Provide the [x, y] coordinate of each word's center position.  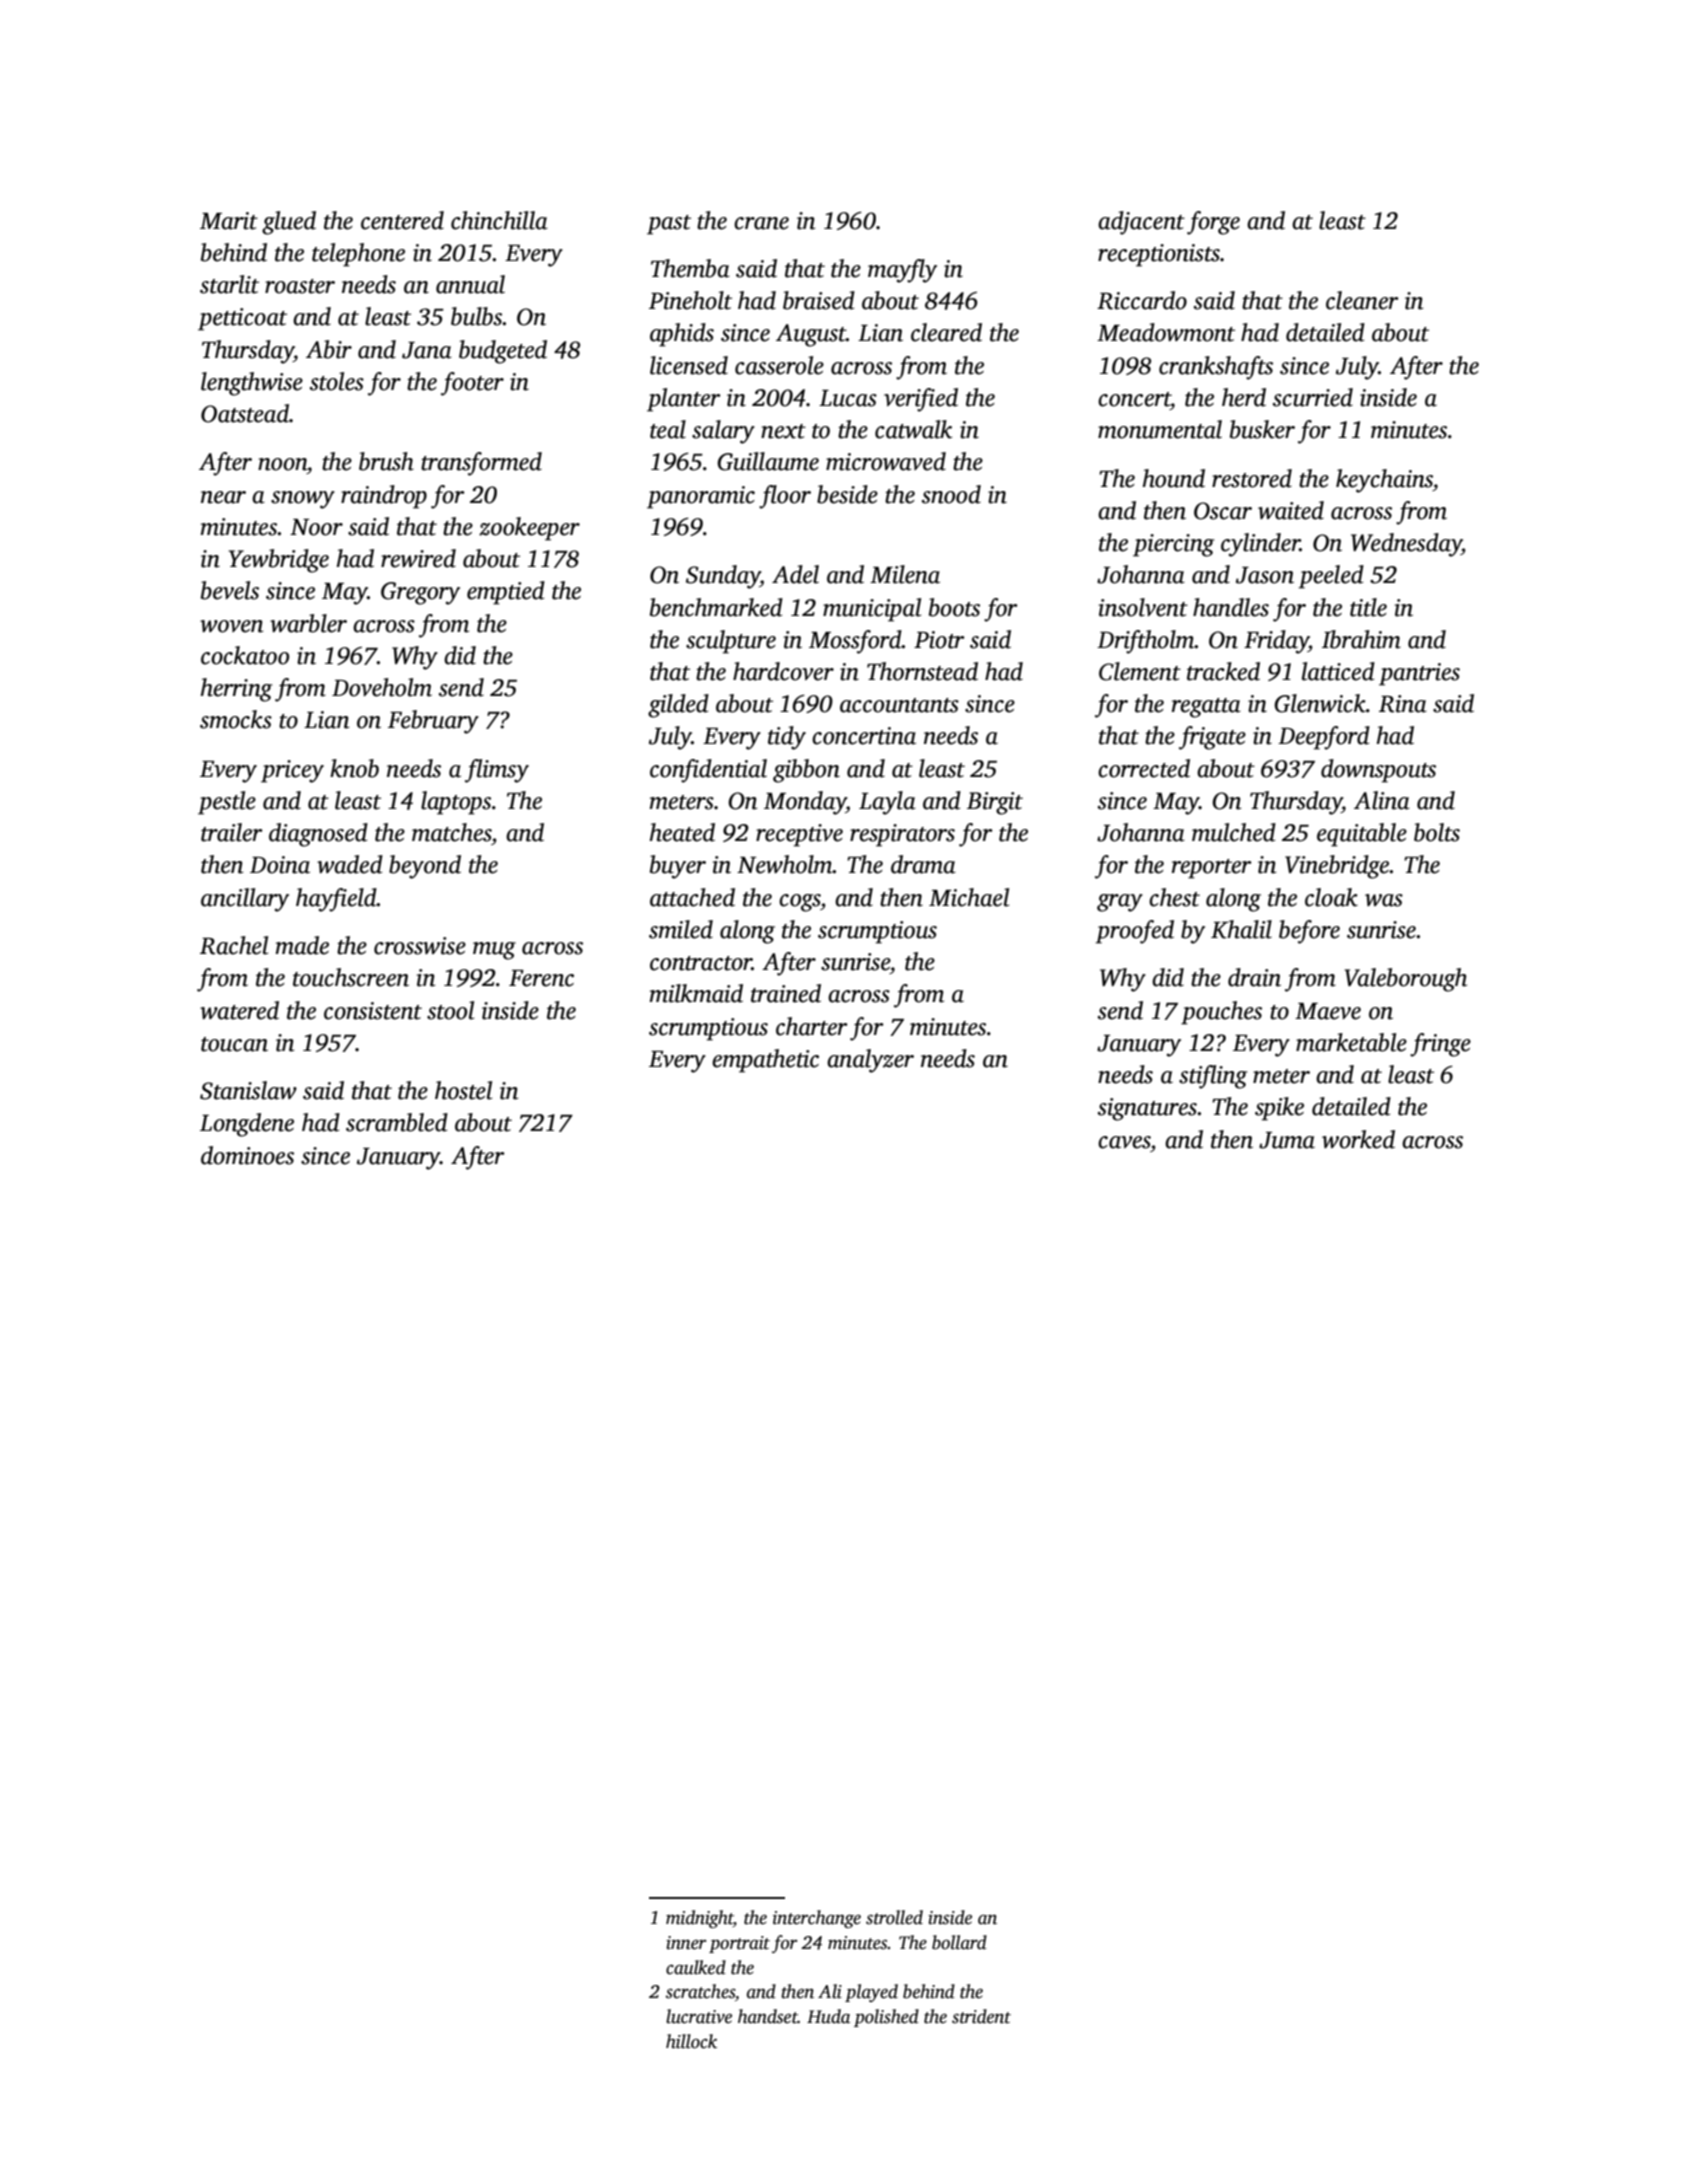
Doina [280, 865]
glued [289, 223]
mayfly [902, 271]
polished [886, 2018]
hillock [691, 2041]
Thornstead [922, 671]
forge [1213, 223]
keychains [1384, 481]
